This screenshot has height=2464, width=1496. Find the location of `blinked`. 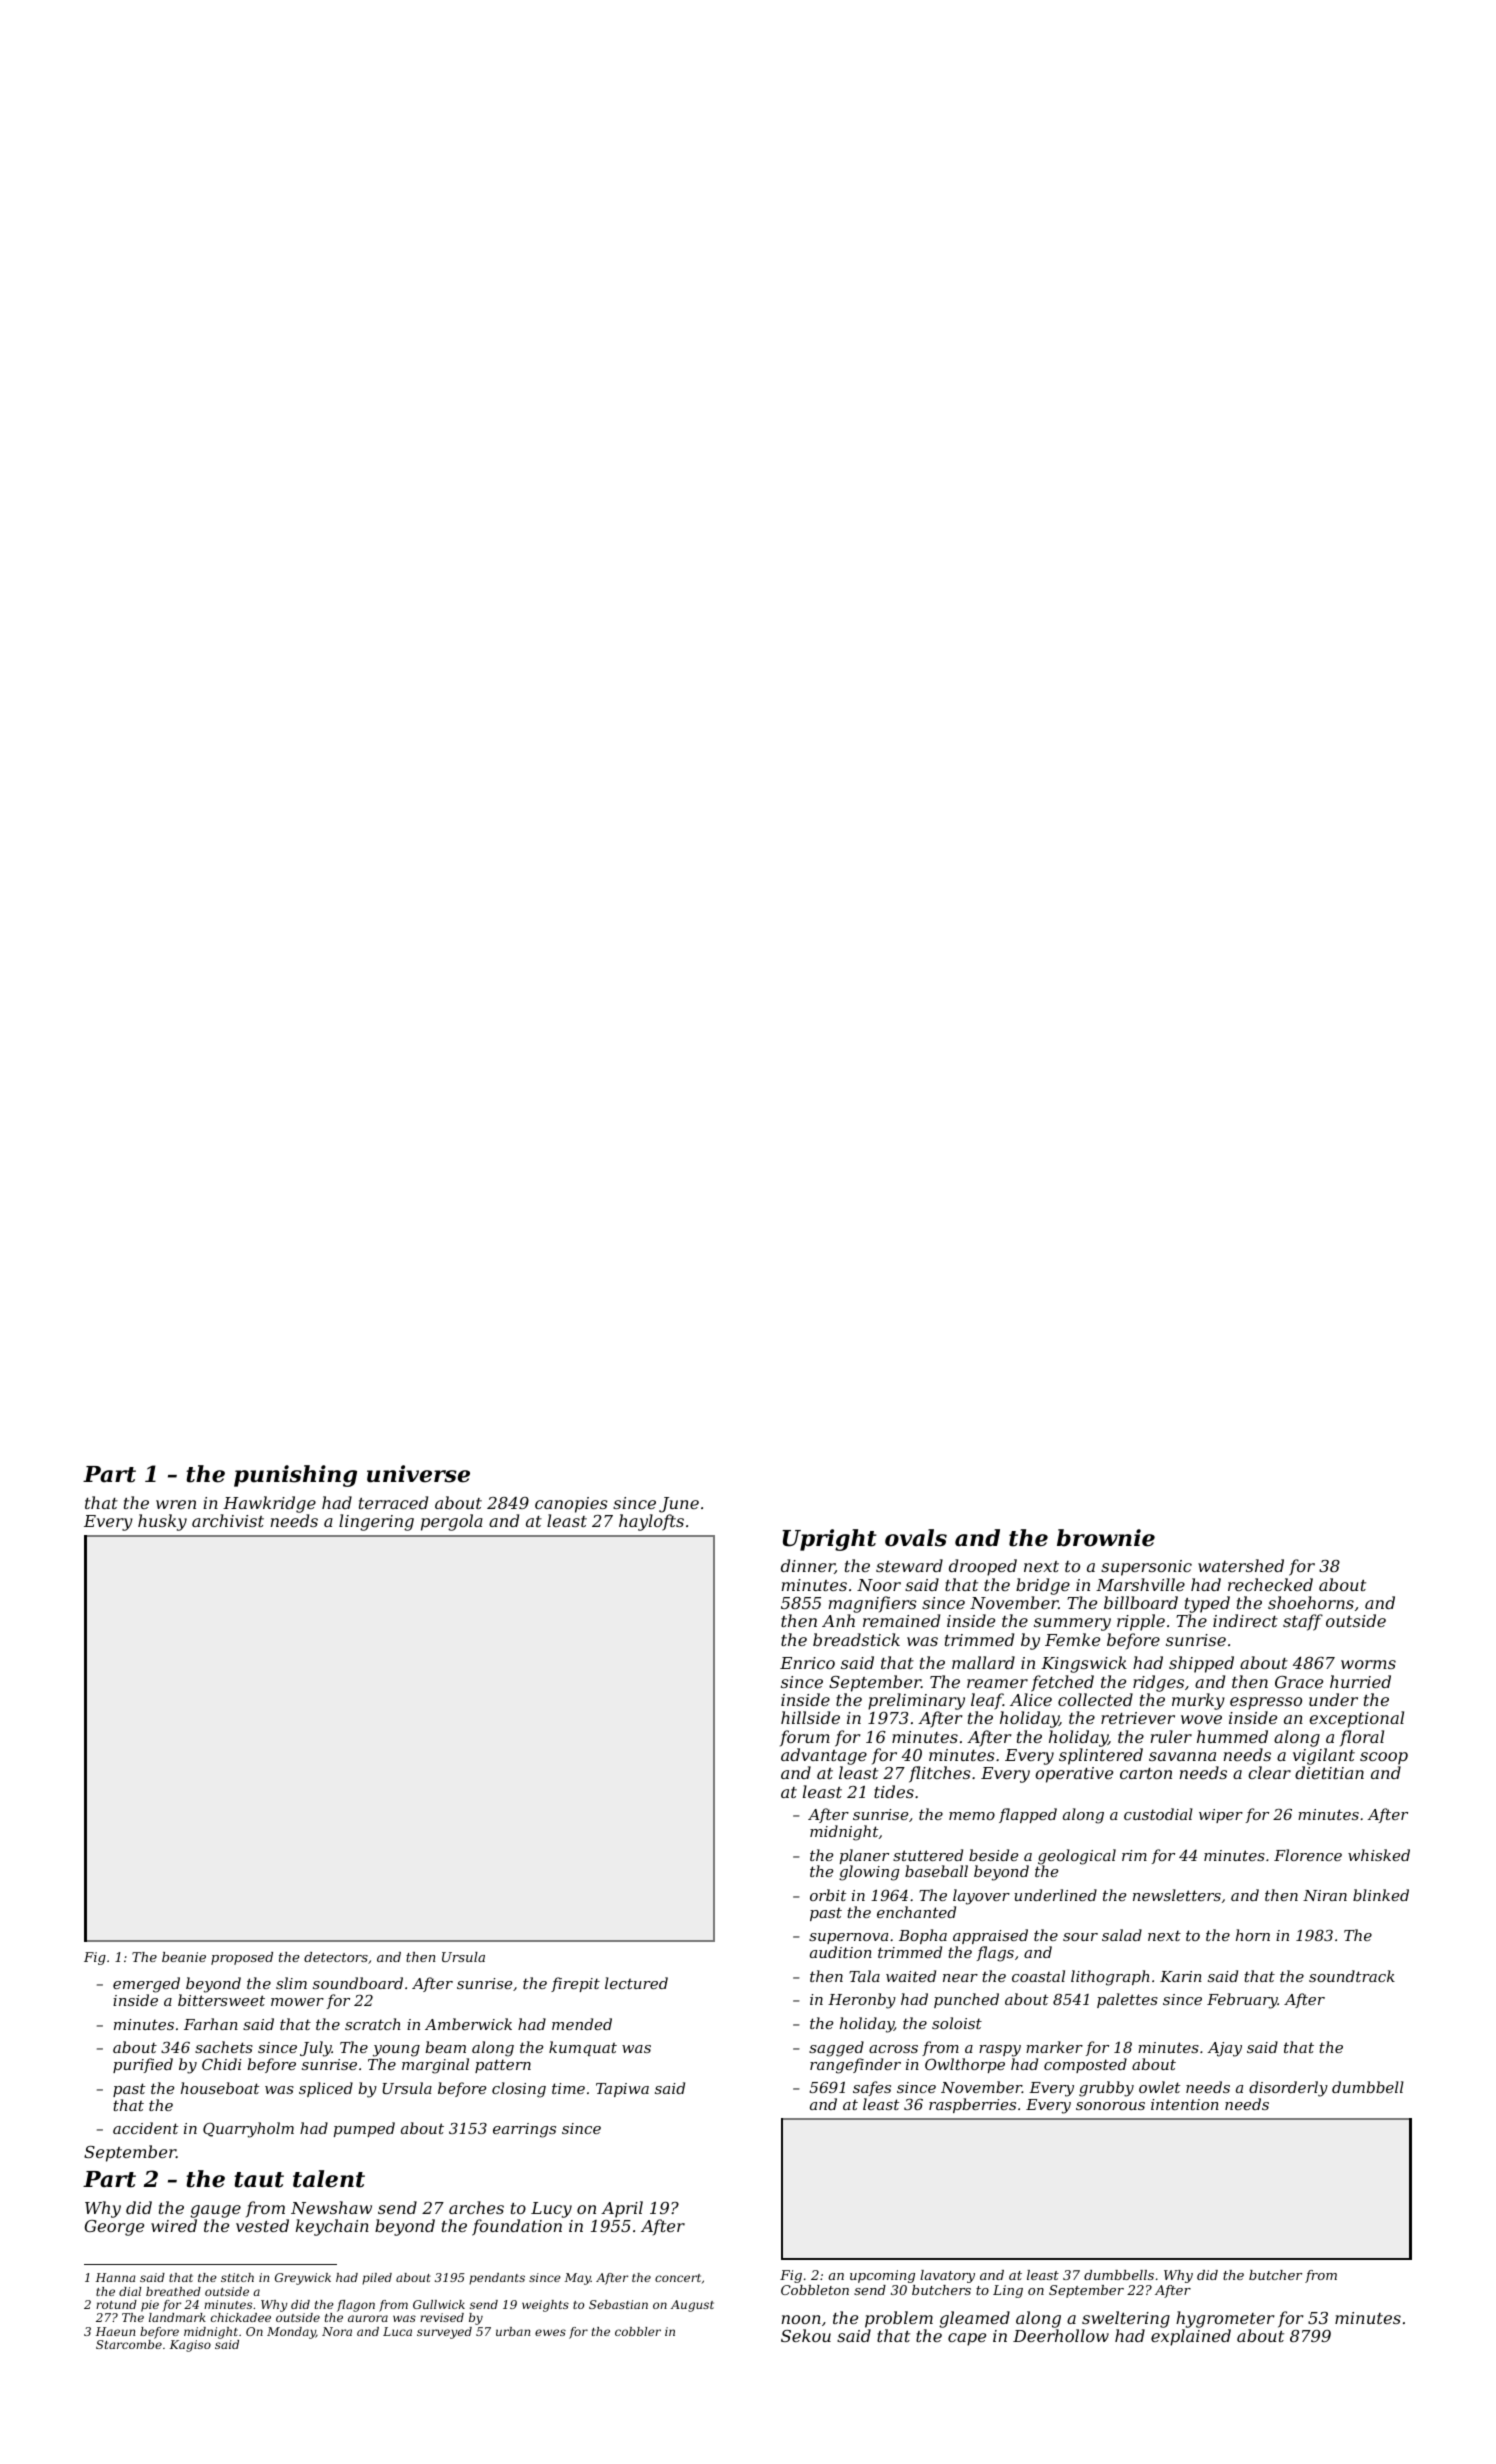

blinked is located at coordinates (1381, 1895).
